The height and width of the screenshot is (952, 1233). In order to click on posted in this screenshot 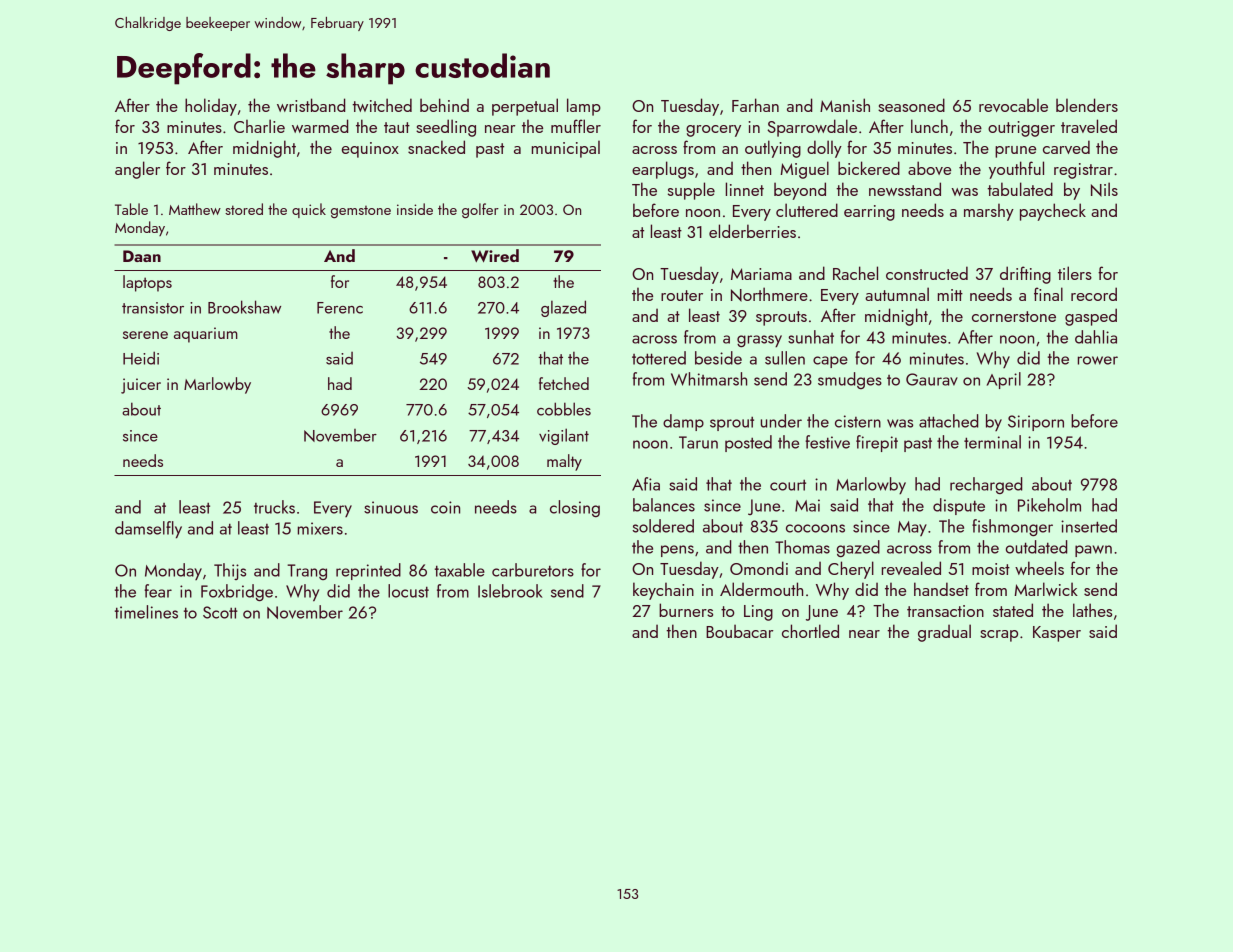, I will do `click(748, 443)`.
